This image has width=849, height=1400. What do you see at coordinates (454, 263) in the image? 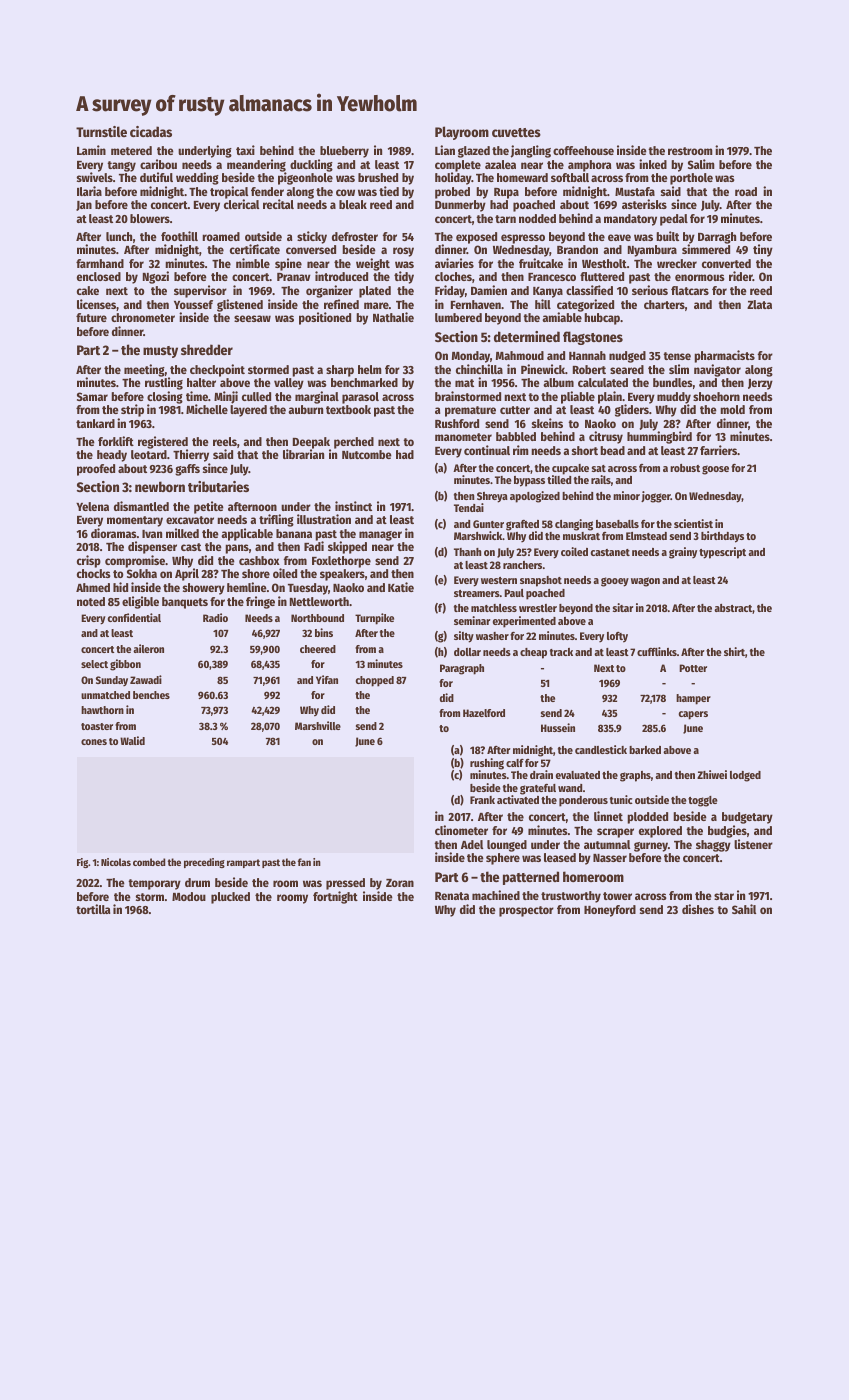
I see `aviaries` at bounding box center [454, 263].
